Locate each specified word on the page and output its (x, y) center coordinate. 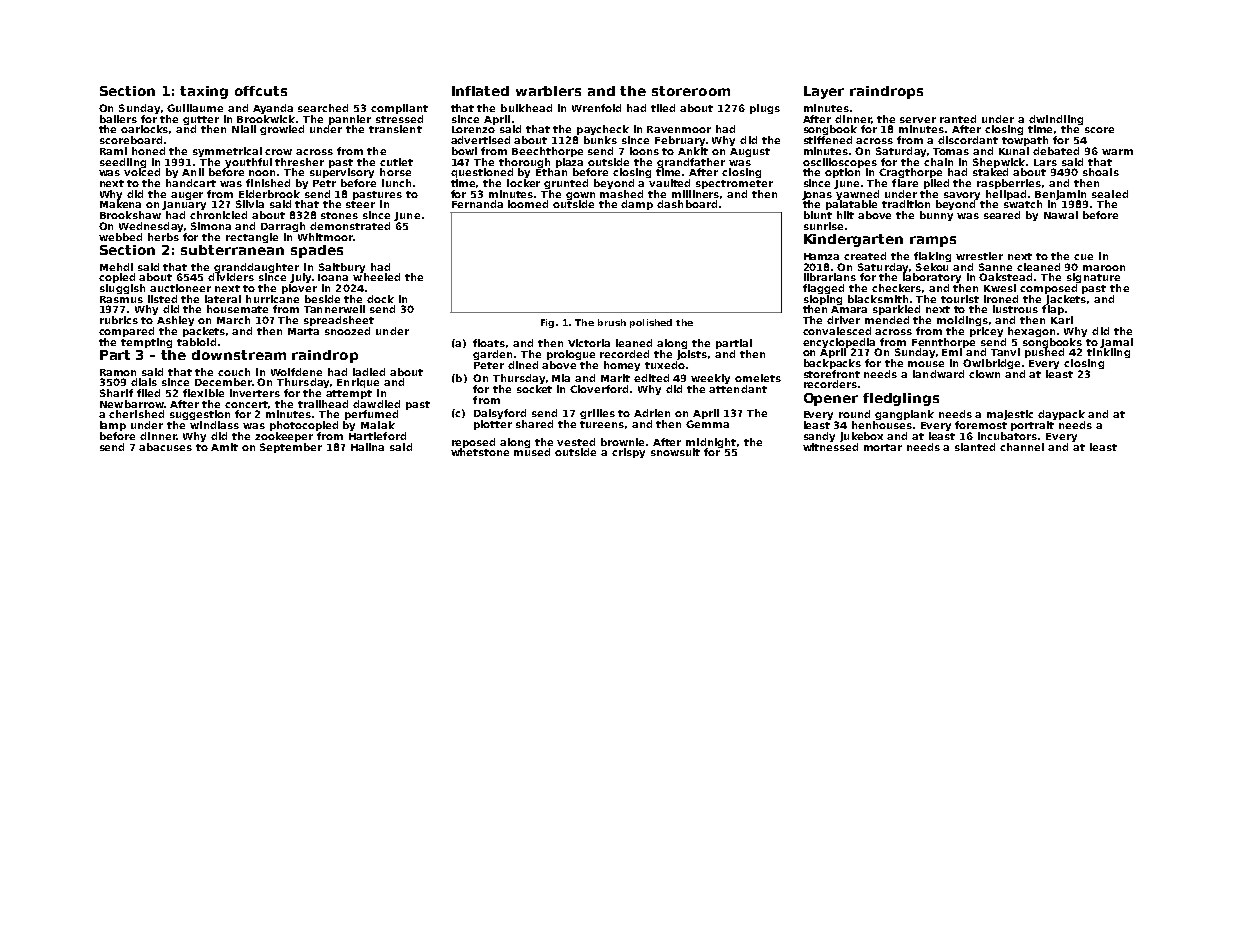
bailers (118, 119)
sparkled (896, 310)
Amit (224, 447)
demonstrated (350, 226)
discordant (968, 140)
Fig (547, 323)
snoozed (347, 331)
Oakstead (1005, 277)
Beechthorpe (547, 152)
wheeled (376, 277)
